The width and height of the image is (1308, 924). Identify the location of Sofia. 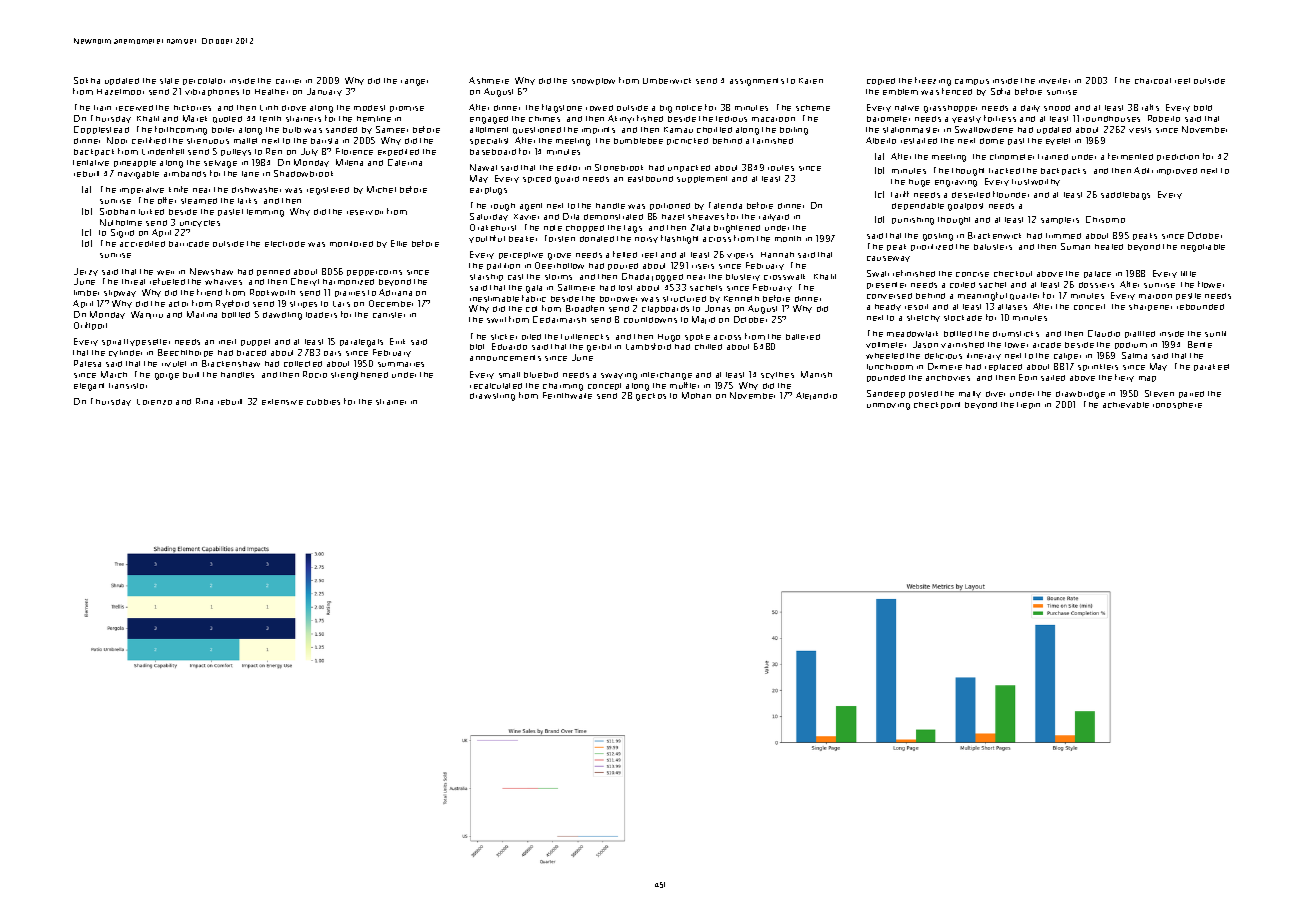
(1000, 91).
